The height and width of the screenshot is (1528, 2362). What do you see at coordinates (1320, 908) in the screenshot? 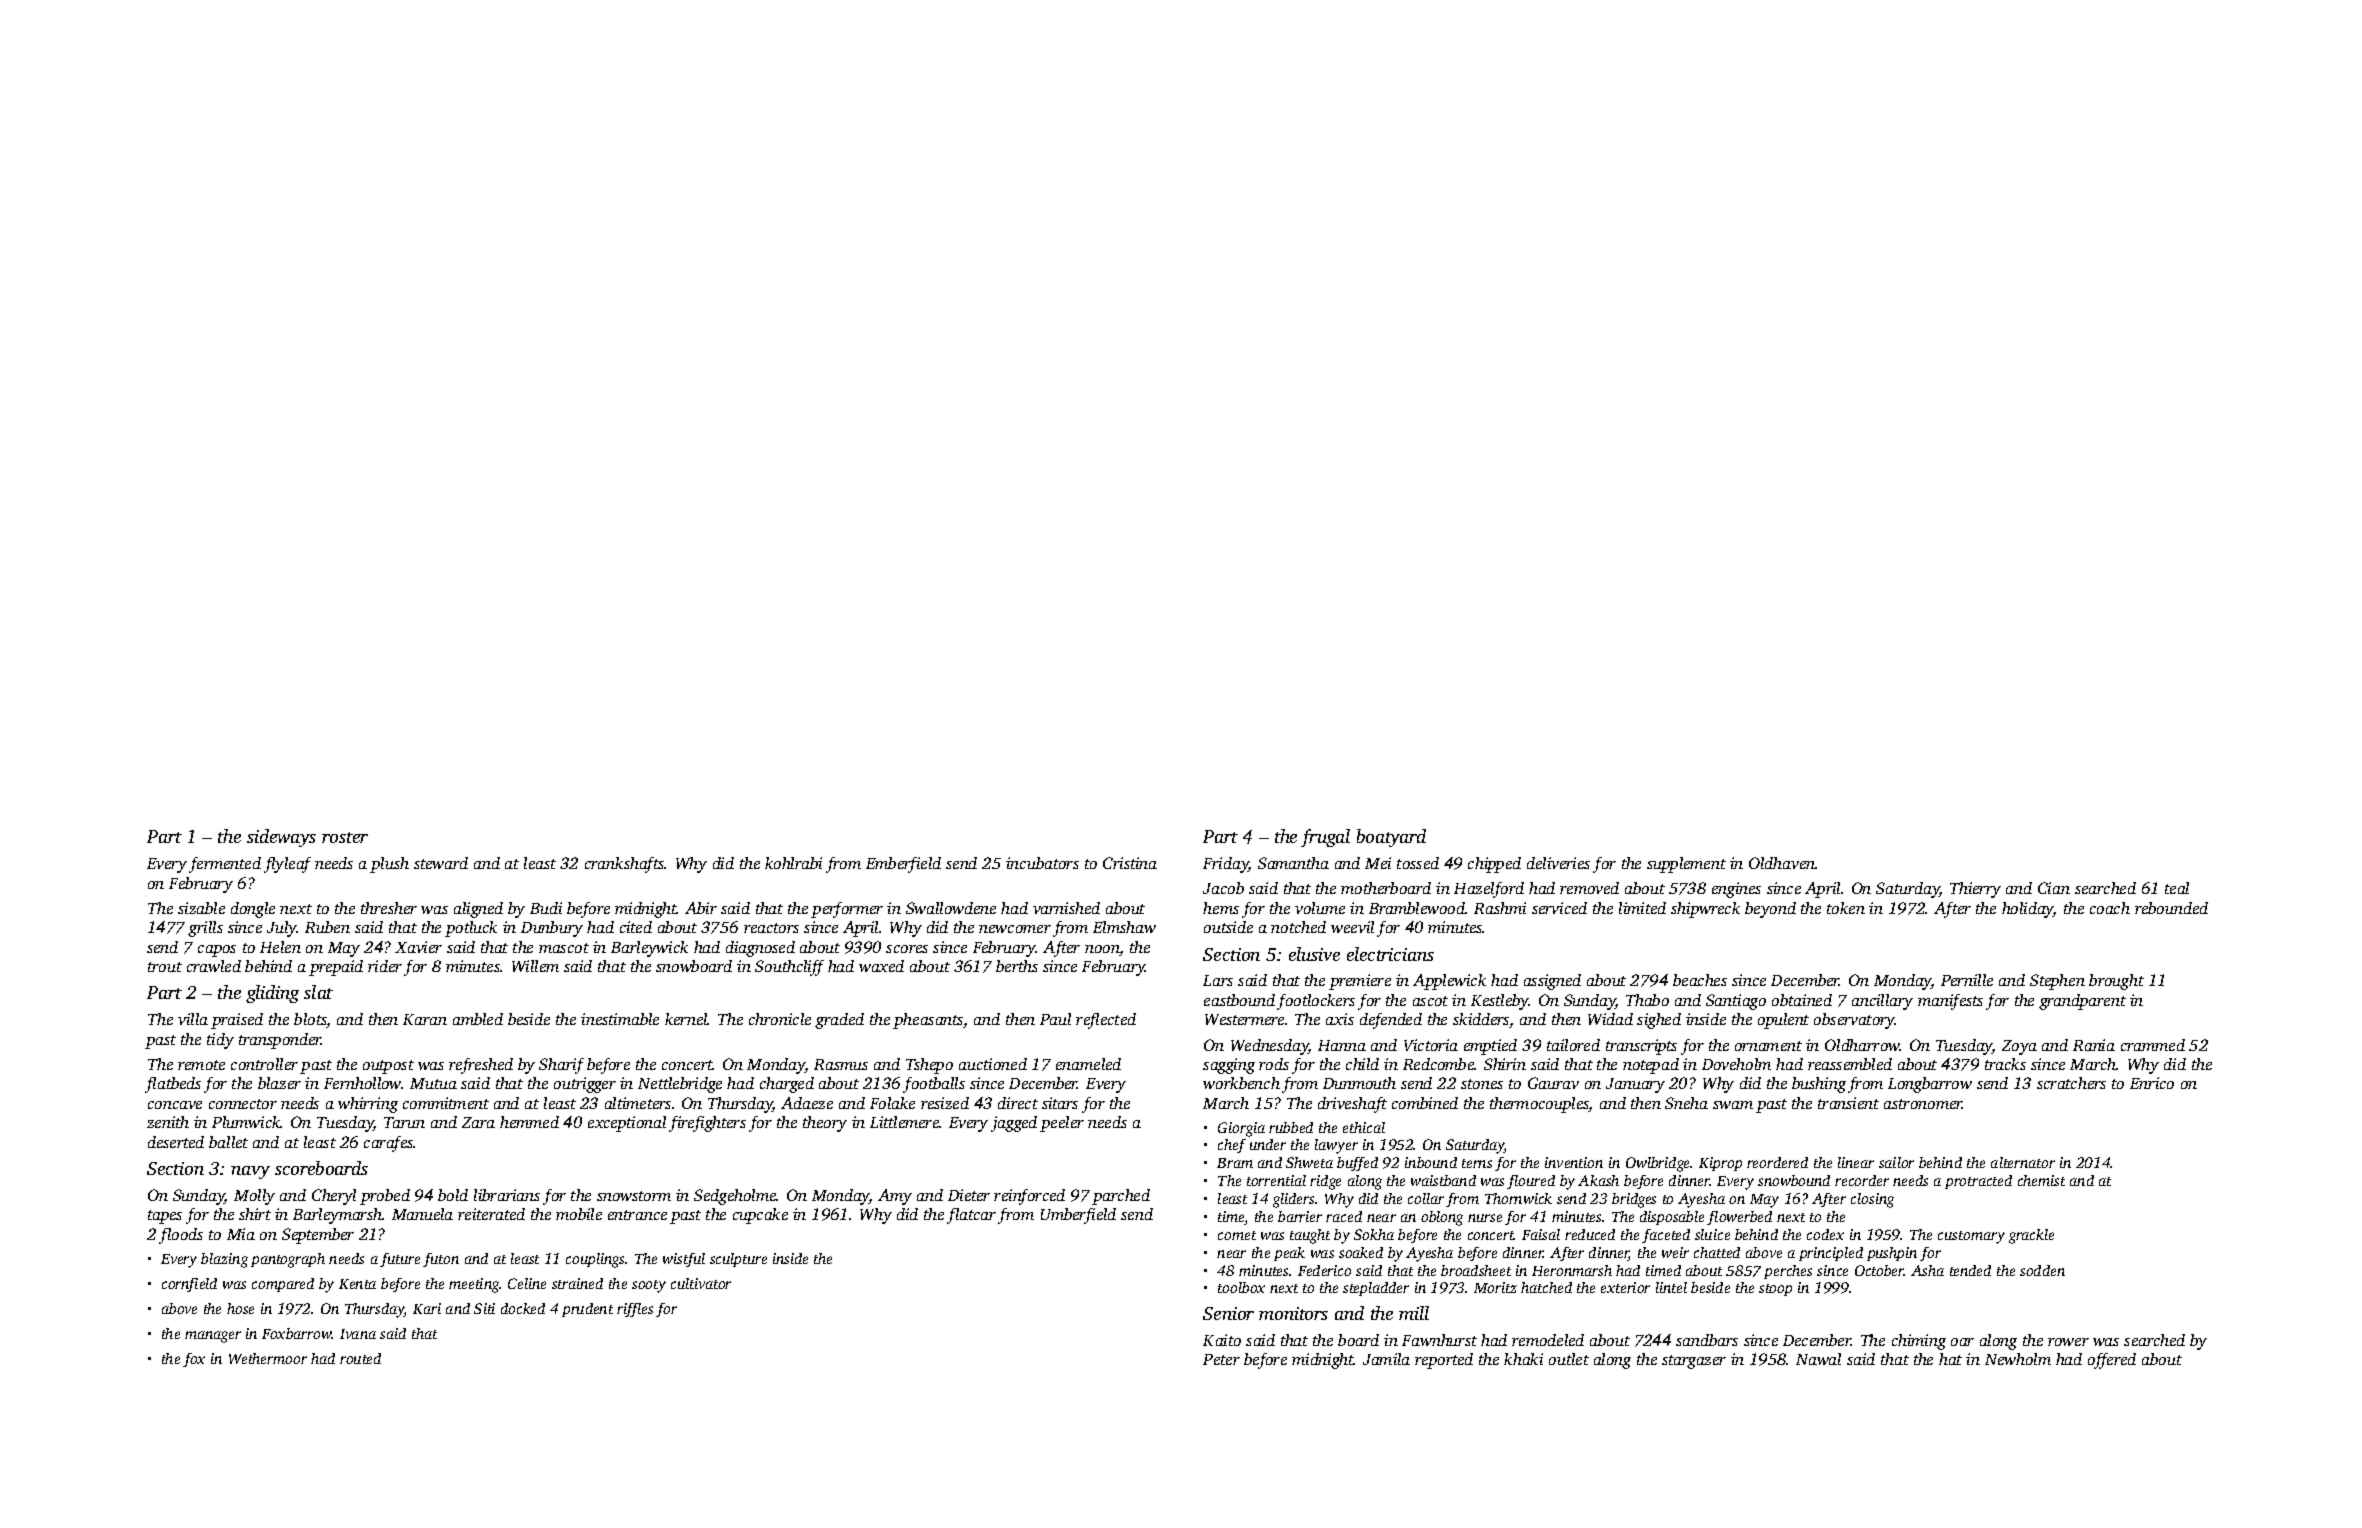
I see `volume` at bounding box center [1320, 908].
